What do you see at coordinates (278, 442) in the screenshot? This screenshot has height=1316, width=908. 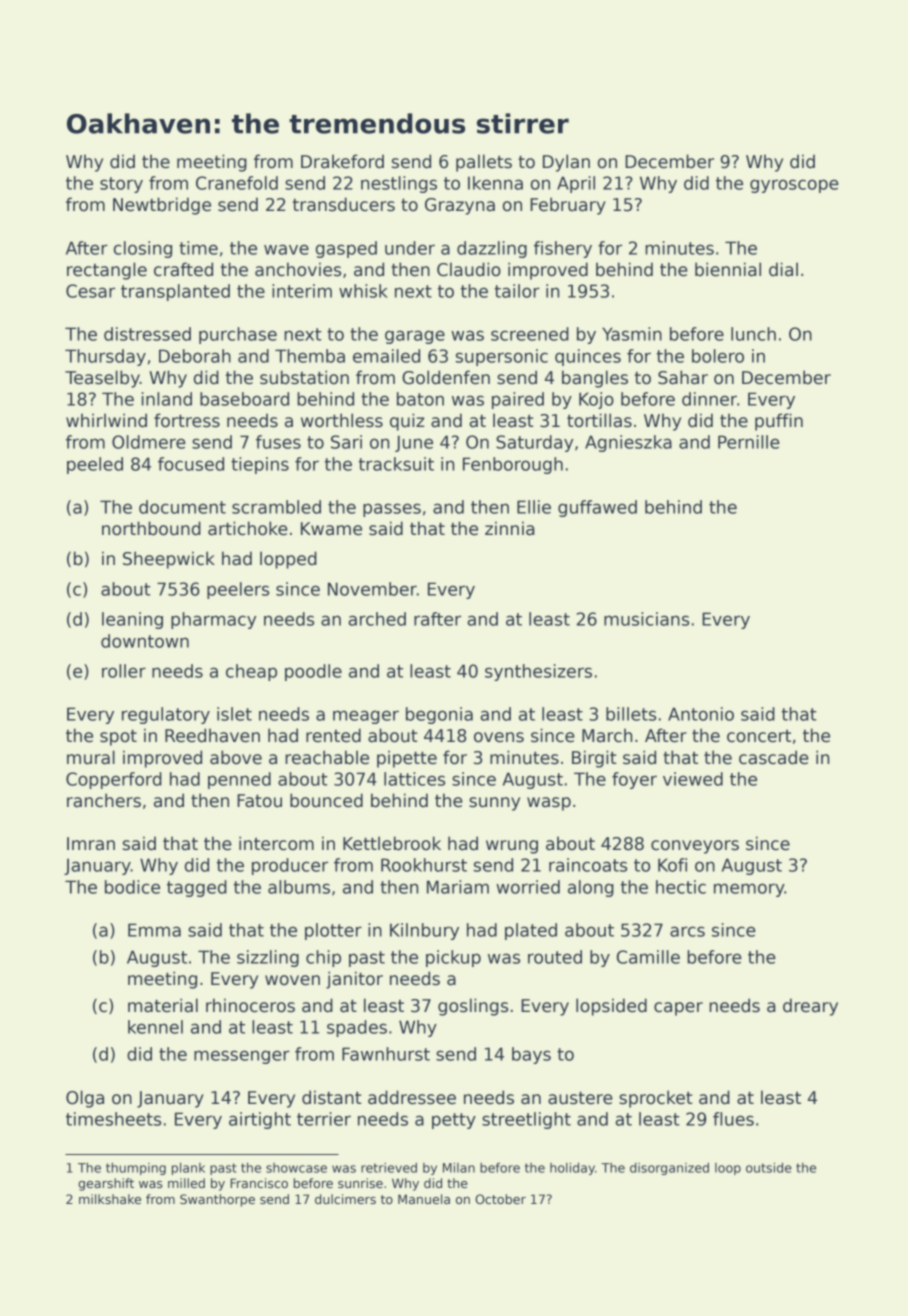 I see `fuses` at bounding box center [278, 442].
